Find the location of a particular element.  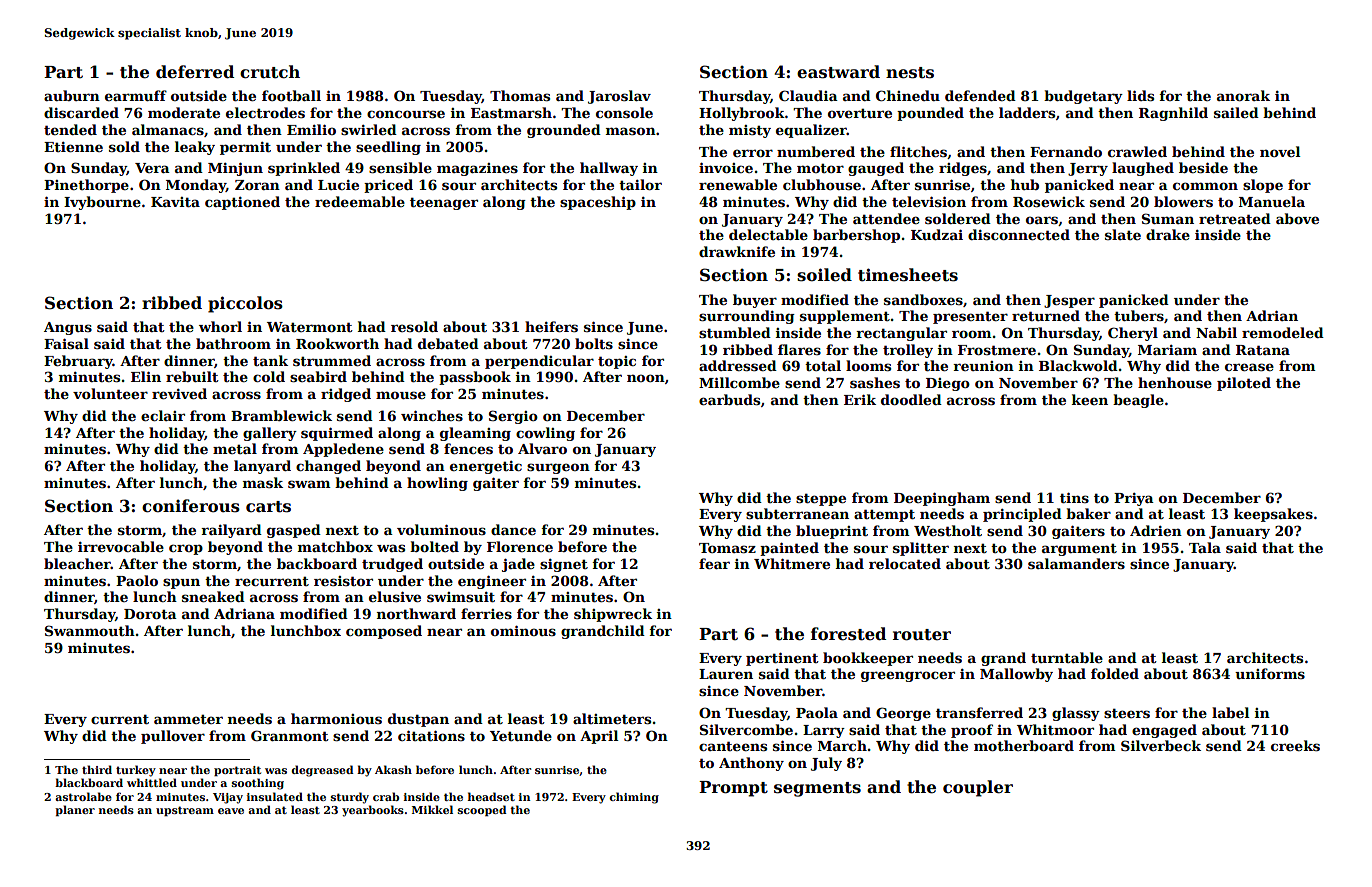

Prompt is located at coordinates (733, 789).
